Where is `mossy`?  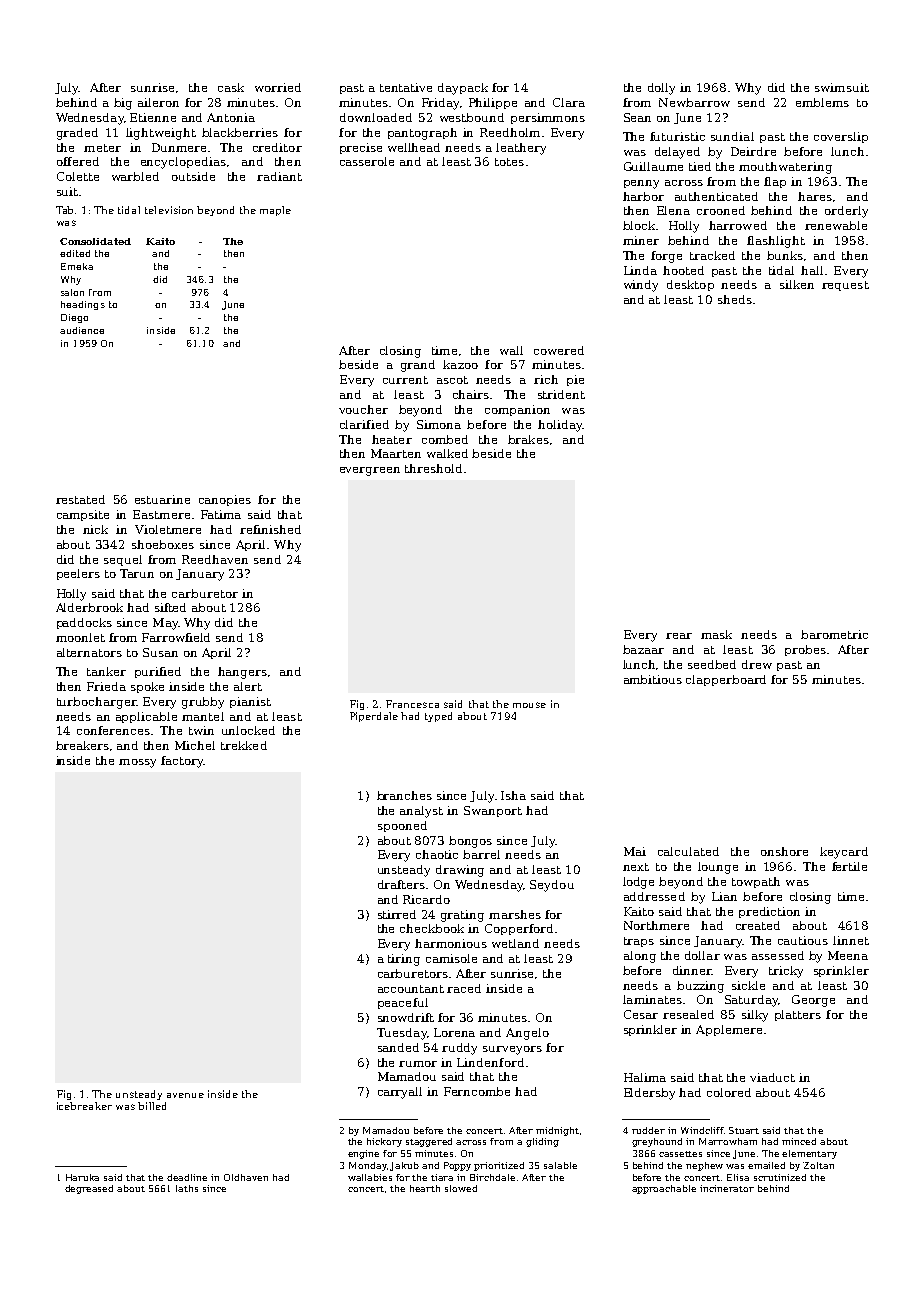 mossy is located at coordinates (137, 763).
